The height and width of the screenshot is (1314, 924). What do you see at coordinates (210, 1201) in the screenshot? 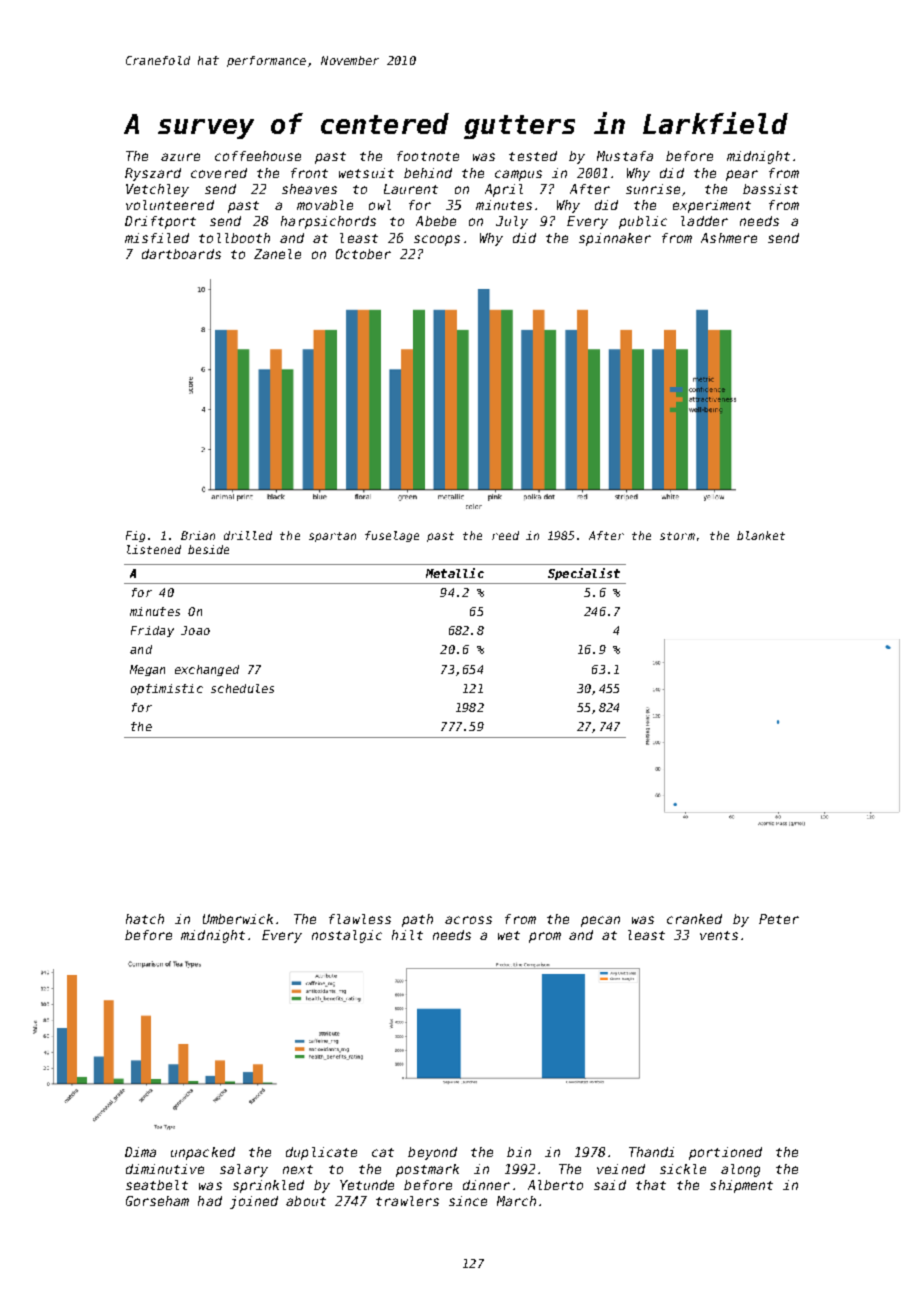
I see `had` at bounding box center [210, 1201].
